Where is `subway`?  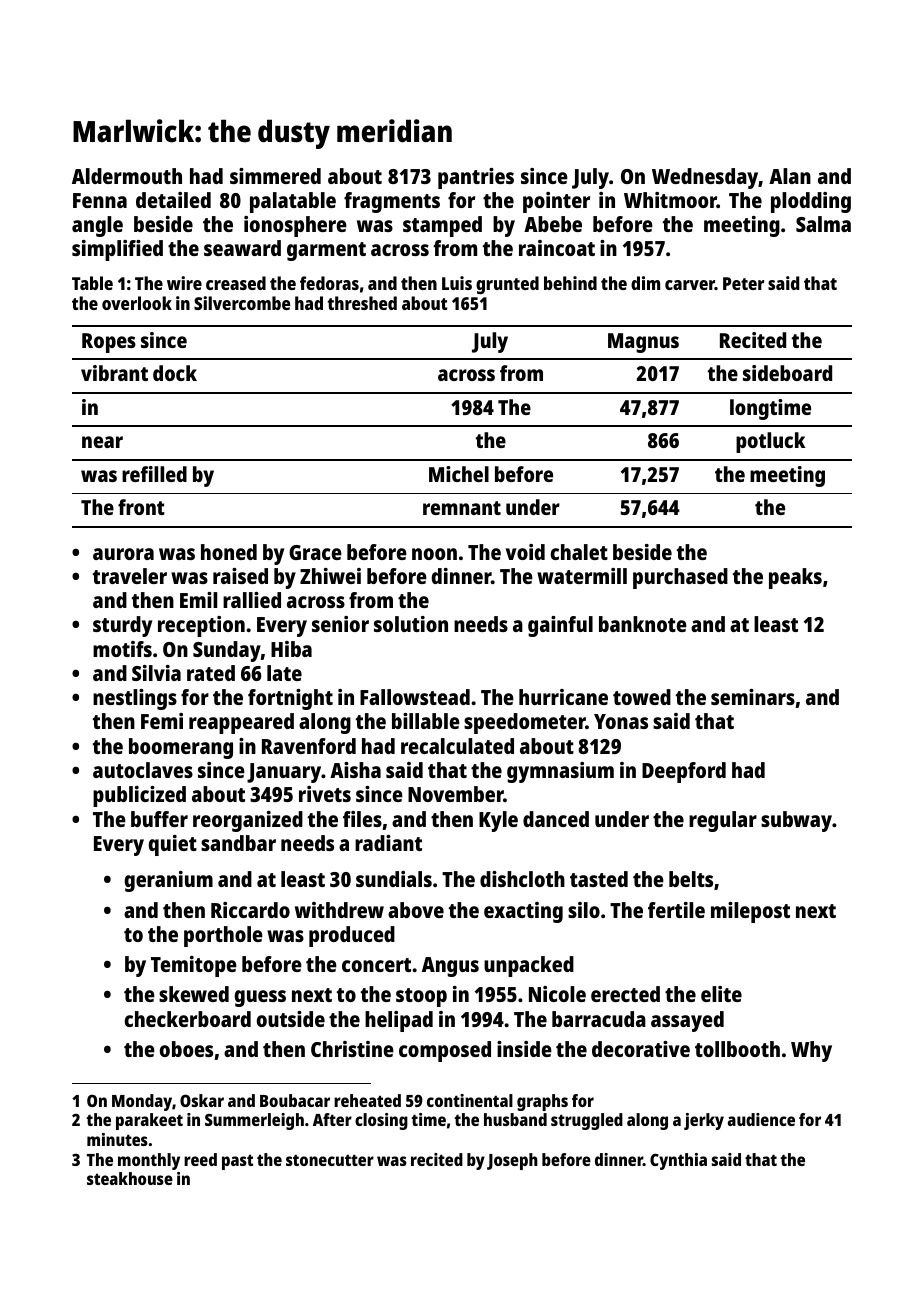 subway is located at coordinates (796, 821).
